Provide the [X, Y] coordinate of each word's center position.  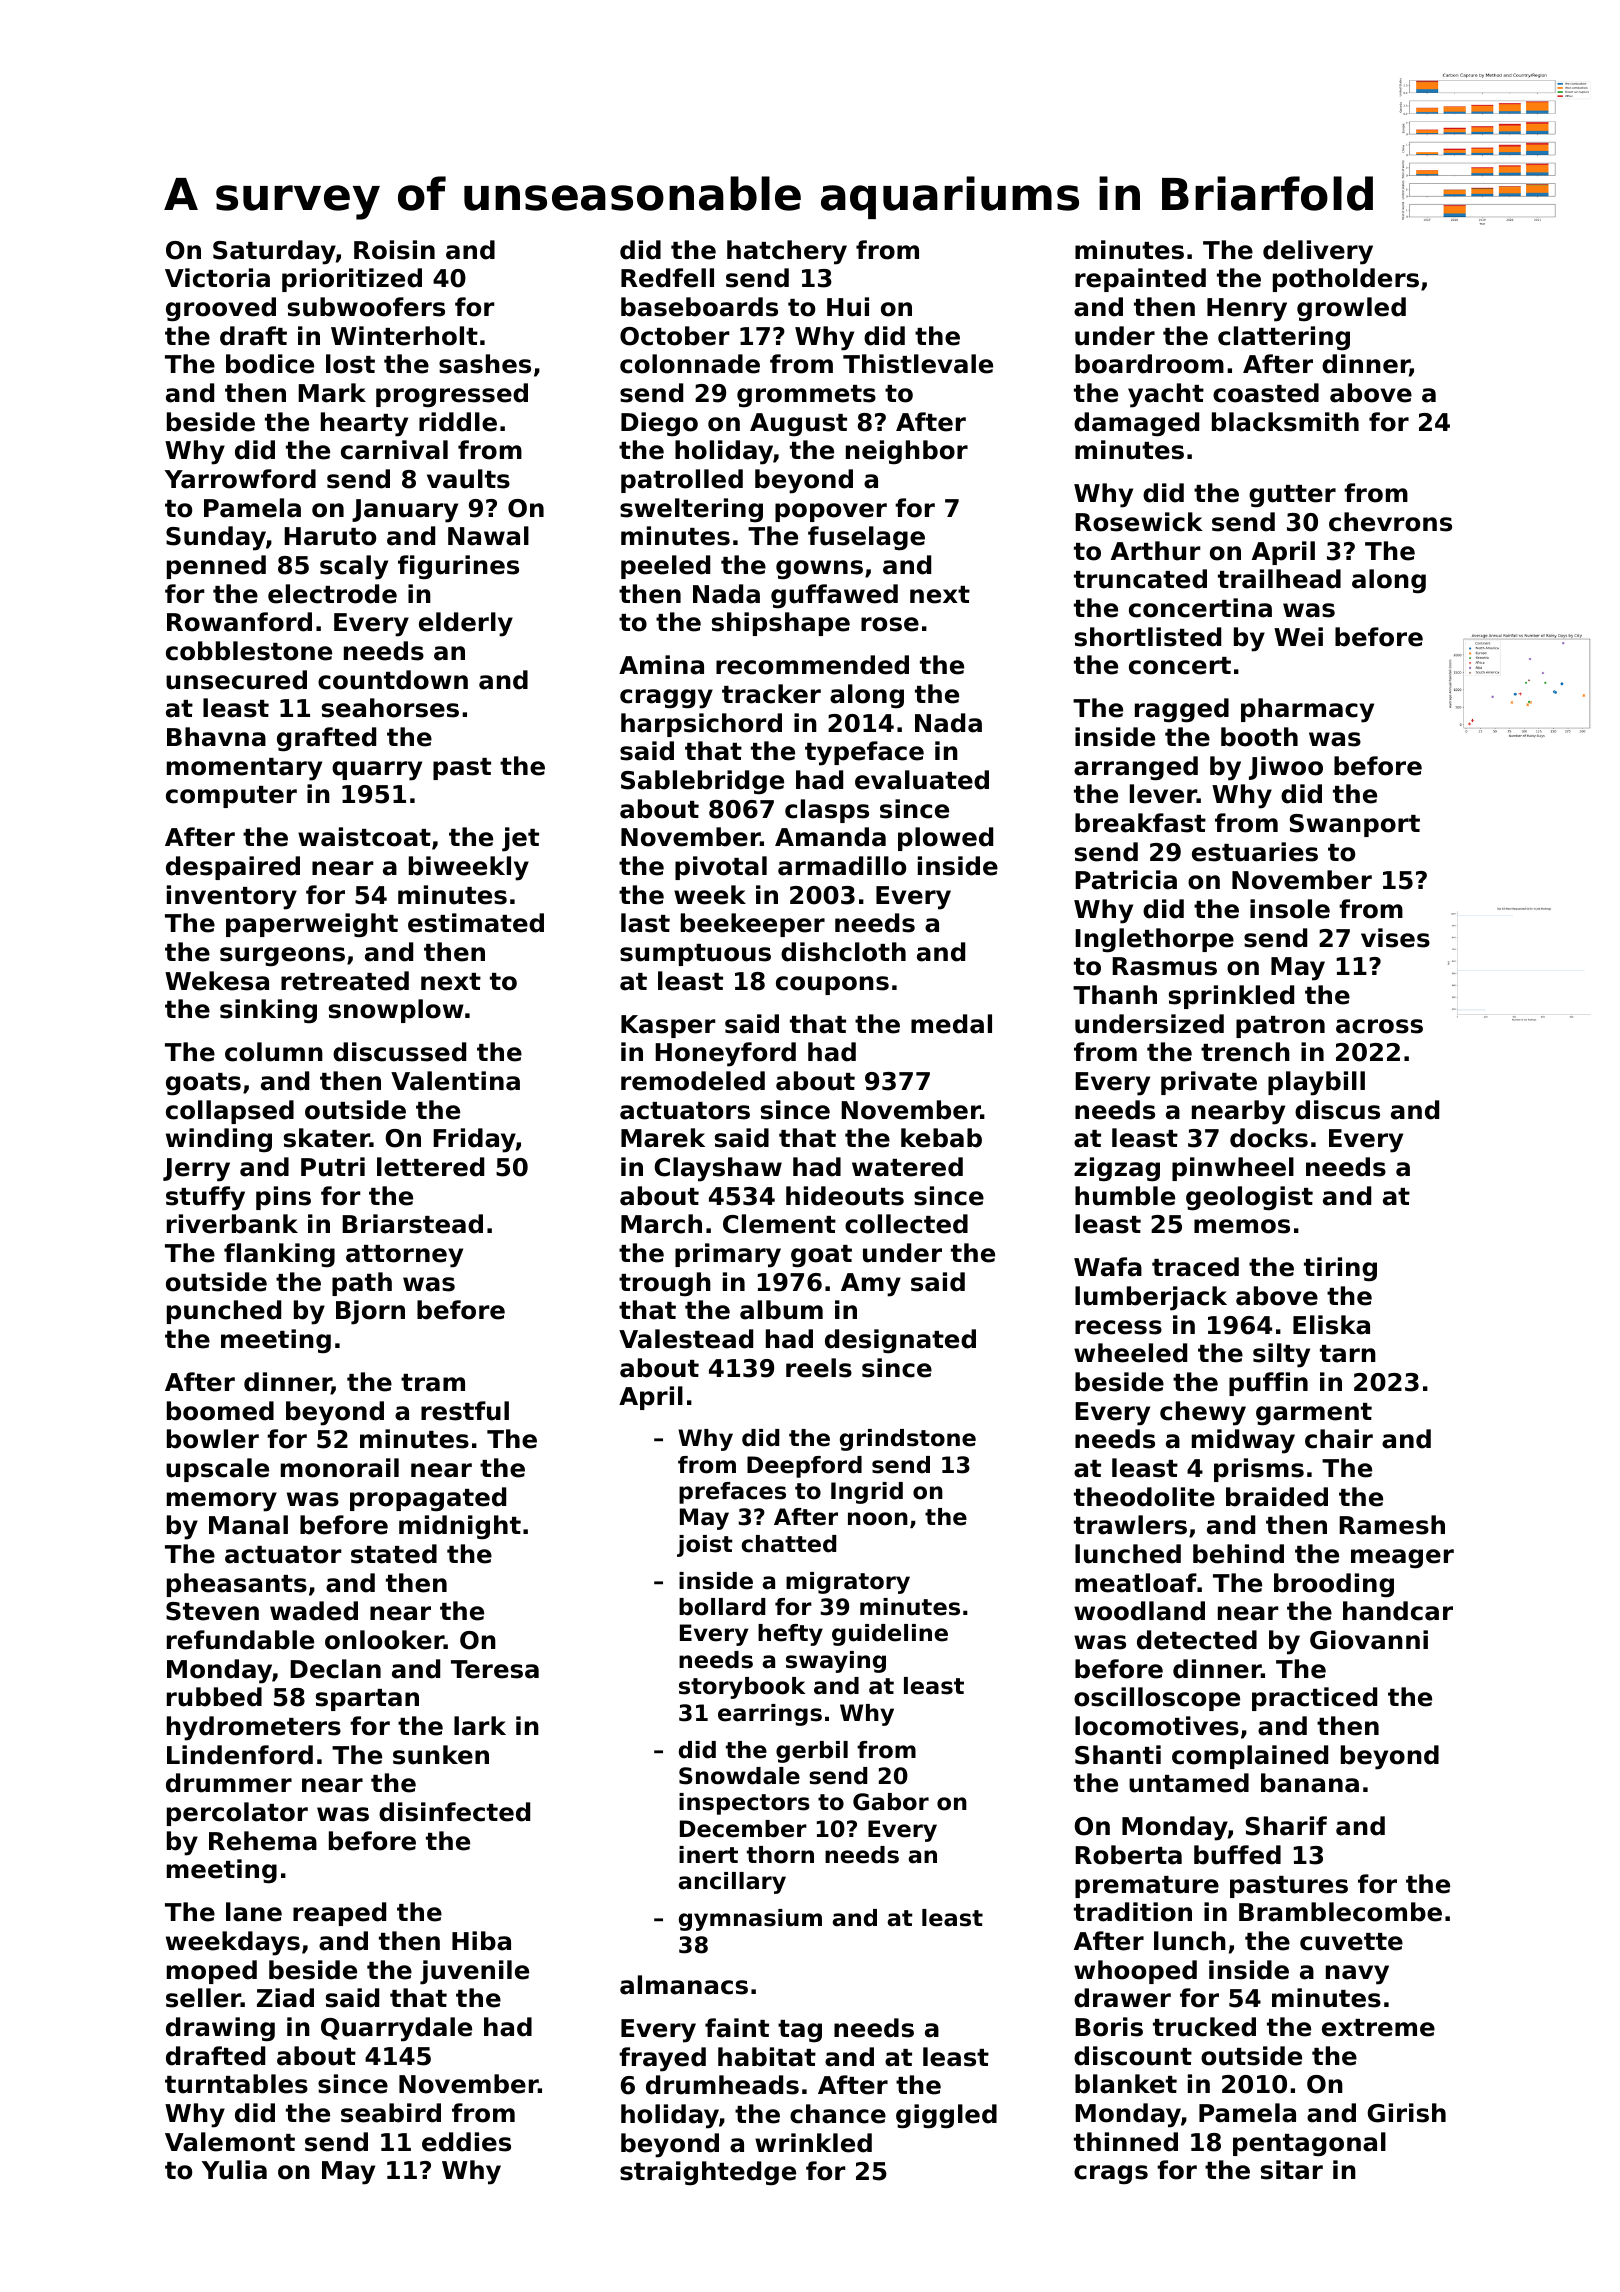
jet [520, 839]
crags [1111, 2175]
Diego [659, 424]
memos [1242, 1226]
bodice [270, 364]
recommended [812, 665]
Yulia [234, 2170]
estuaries [1255, 852]
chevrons [1390, 522]
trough [665, 1284]
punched [224, 1312]
